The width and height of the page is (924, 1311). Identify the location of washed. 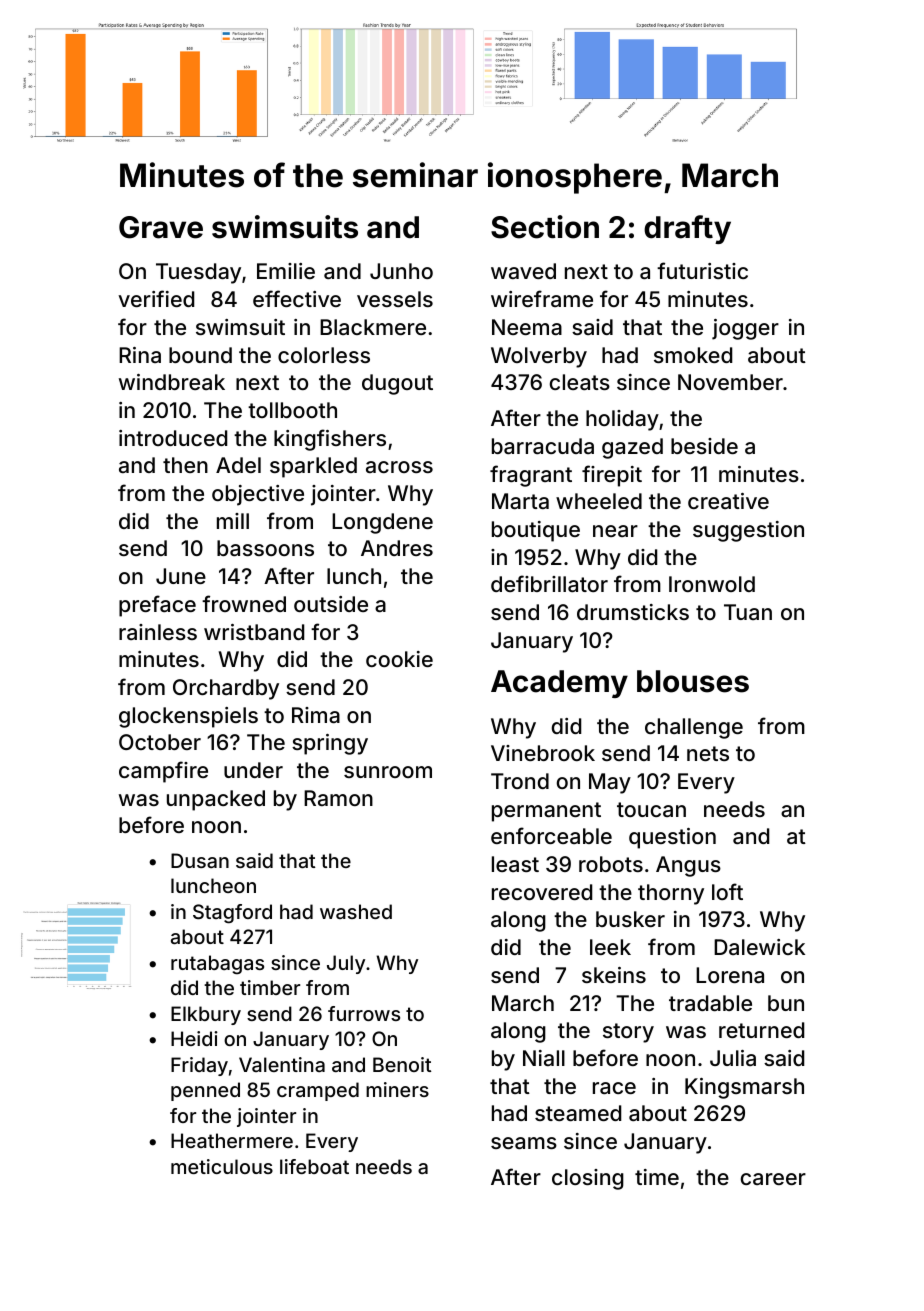
(356, 911).
